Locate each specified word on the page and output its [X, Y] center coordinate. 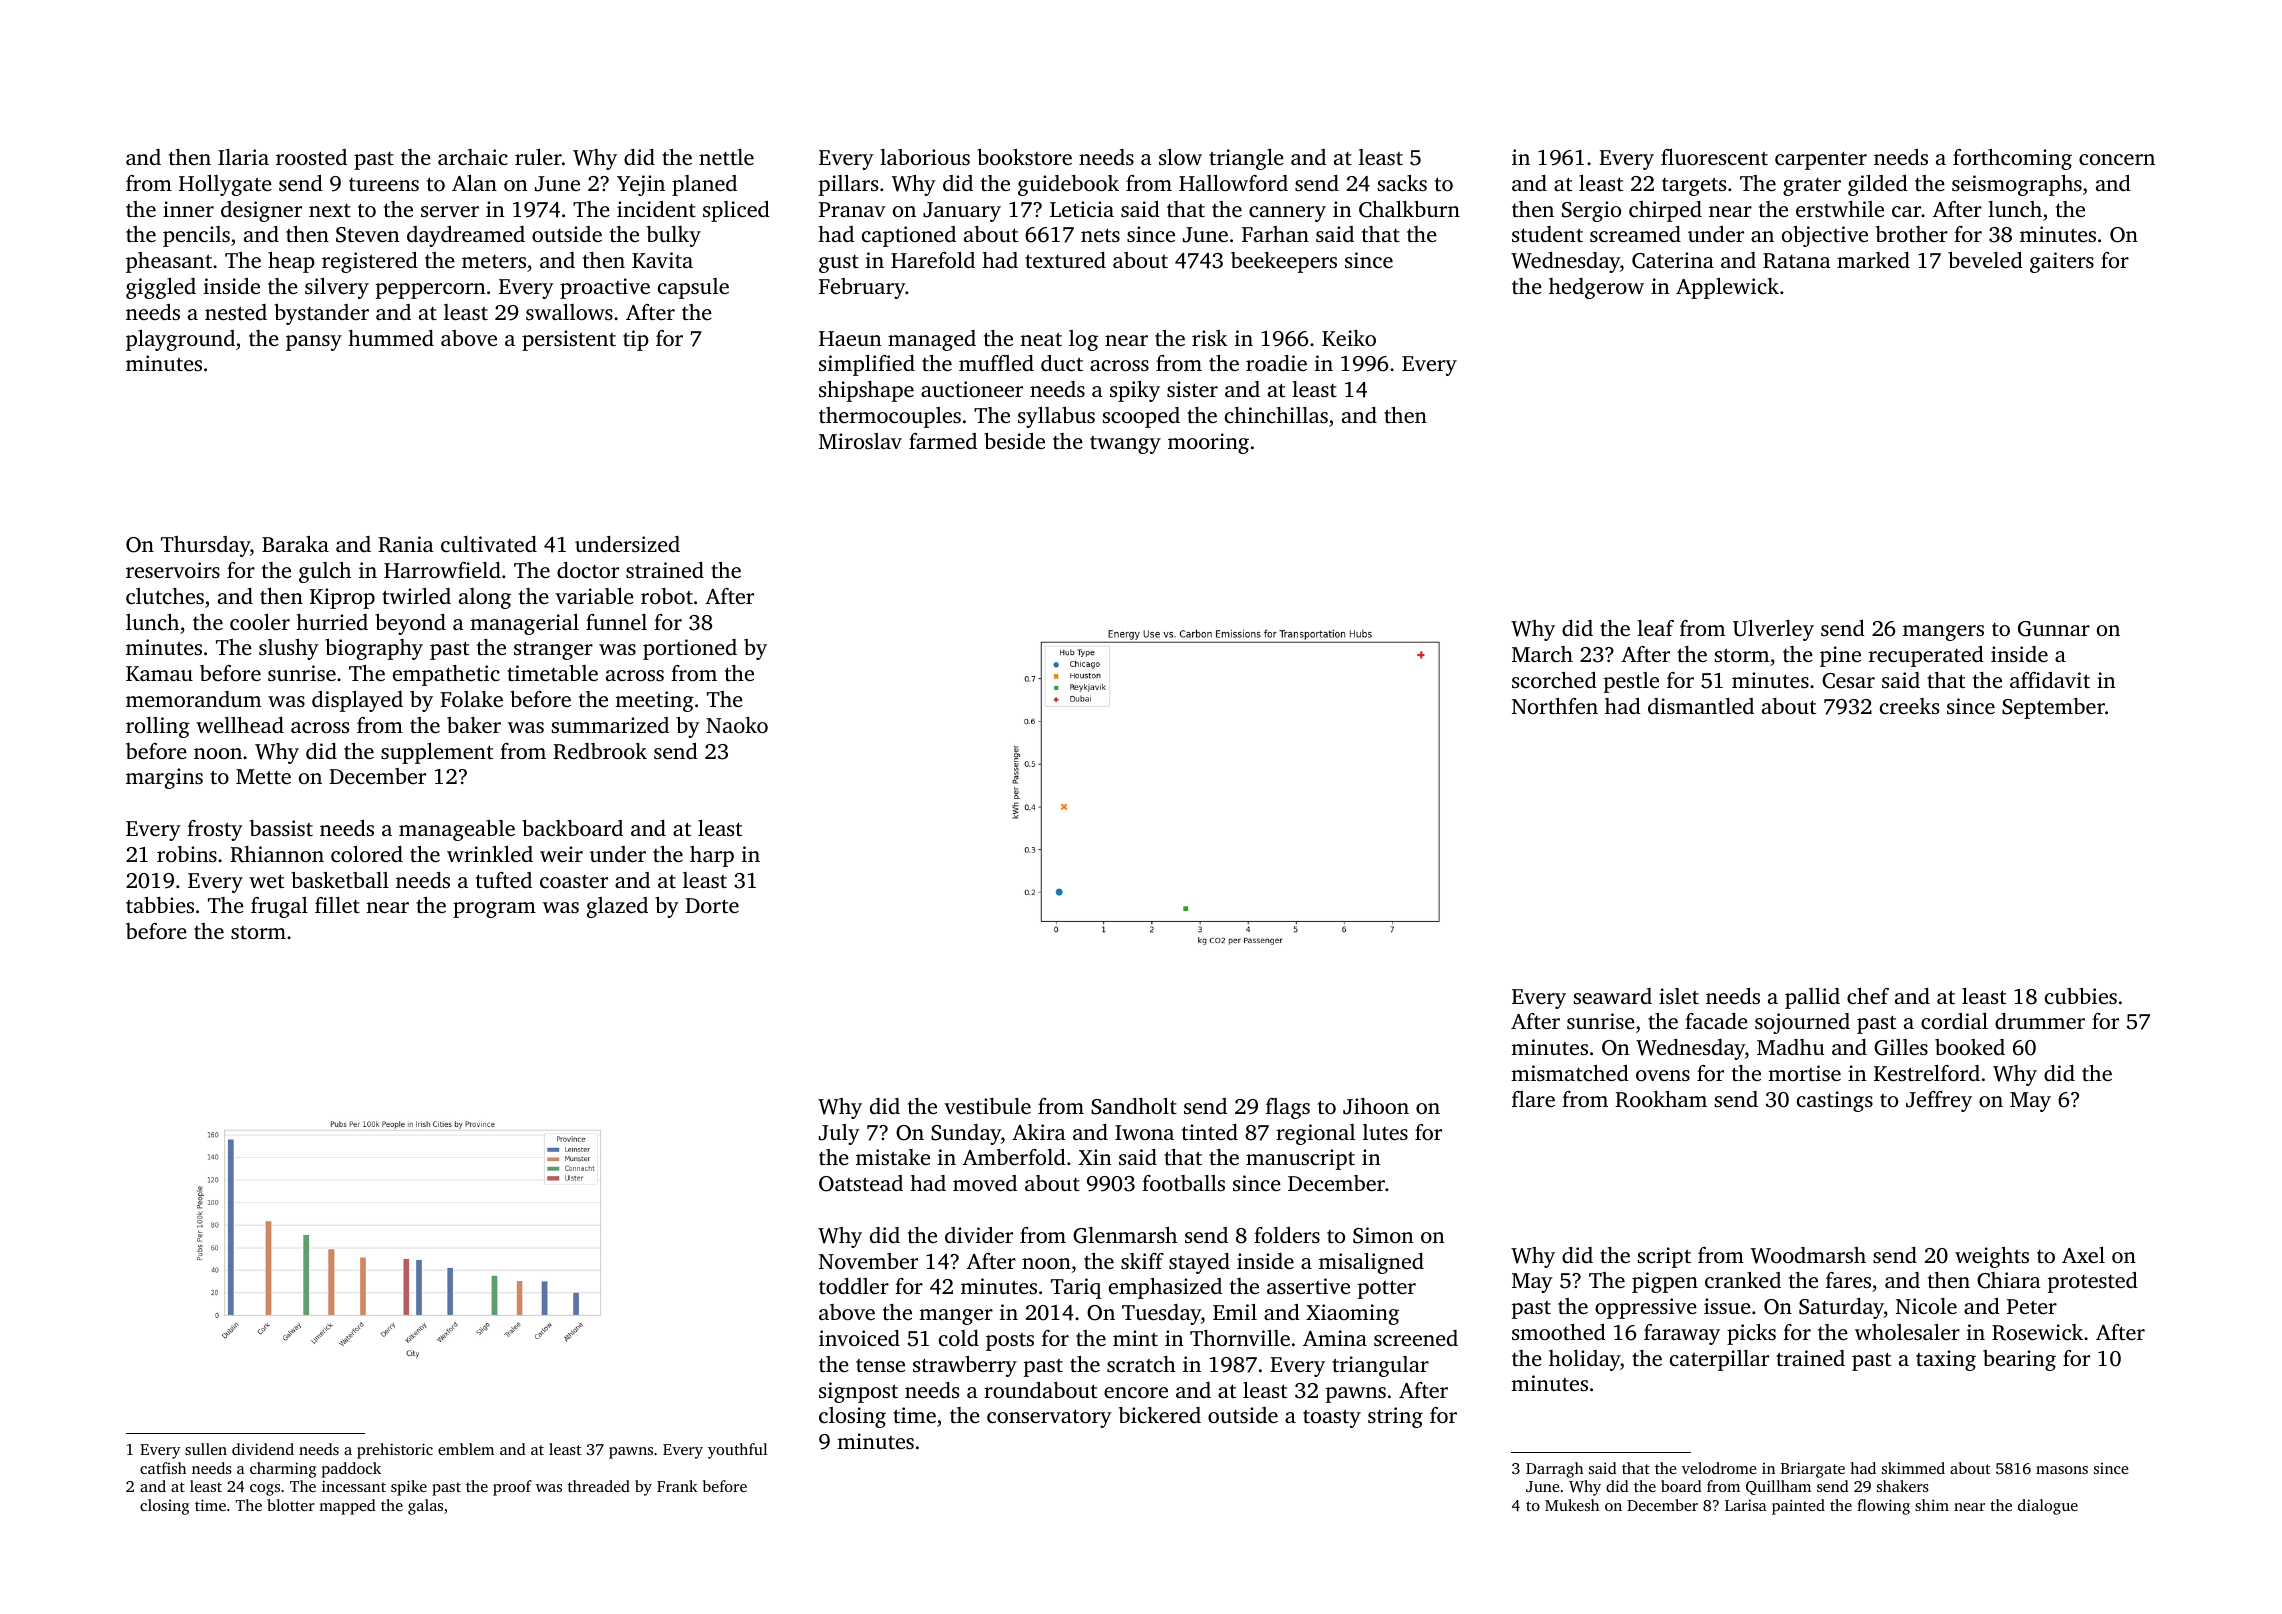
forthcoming [2012, 159]
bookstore [1024, 157]
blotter [291, 1505]
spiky [1135, 391]
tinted [1210, 1132]
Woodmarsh [1808, 1255]
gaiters [2062, 262]
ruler [538, 157]
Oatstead [861, 1183]
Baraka [295, 544]
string [1395, 1417]
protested [2093, 1282]
